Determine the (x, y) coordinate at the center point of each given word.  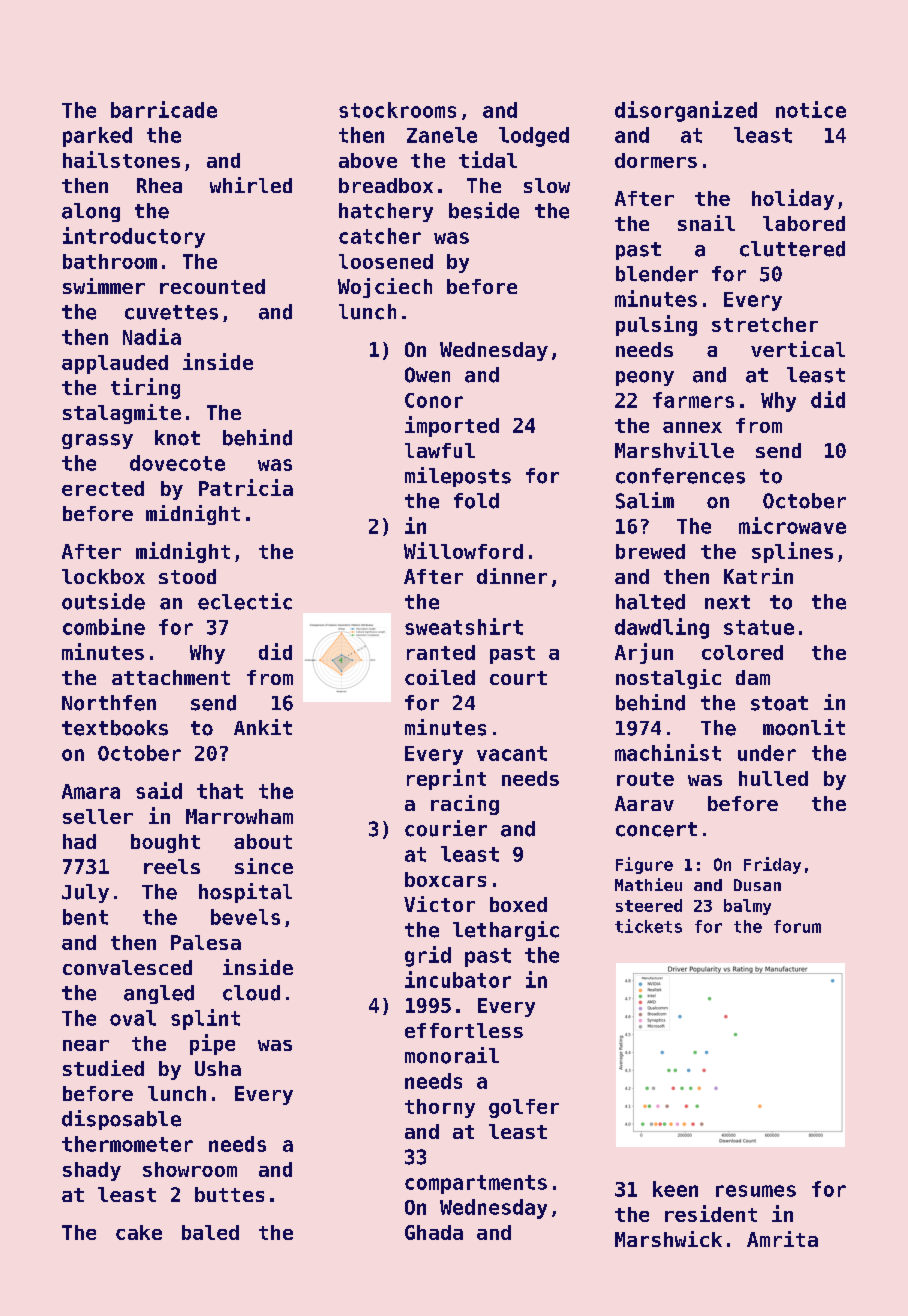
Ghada (434, 1232)
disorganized (686, 111)
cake (139, 1232)
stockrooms (397, 110)
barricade (164, 109)
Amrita (782, 1239)
